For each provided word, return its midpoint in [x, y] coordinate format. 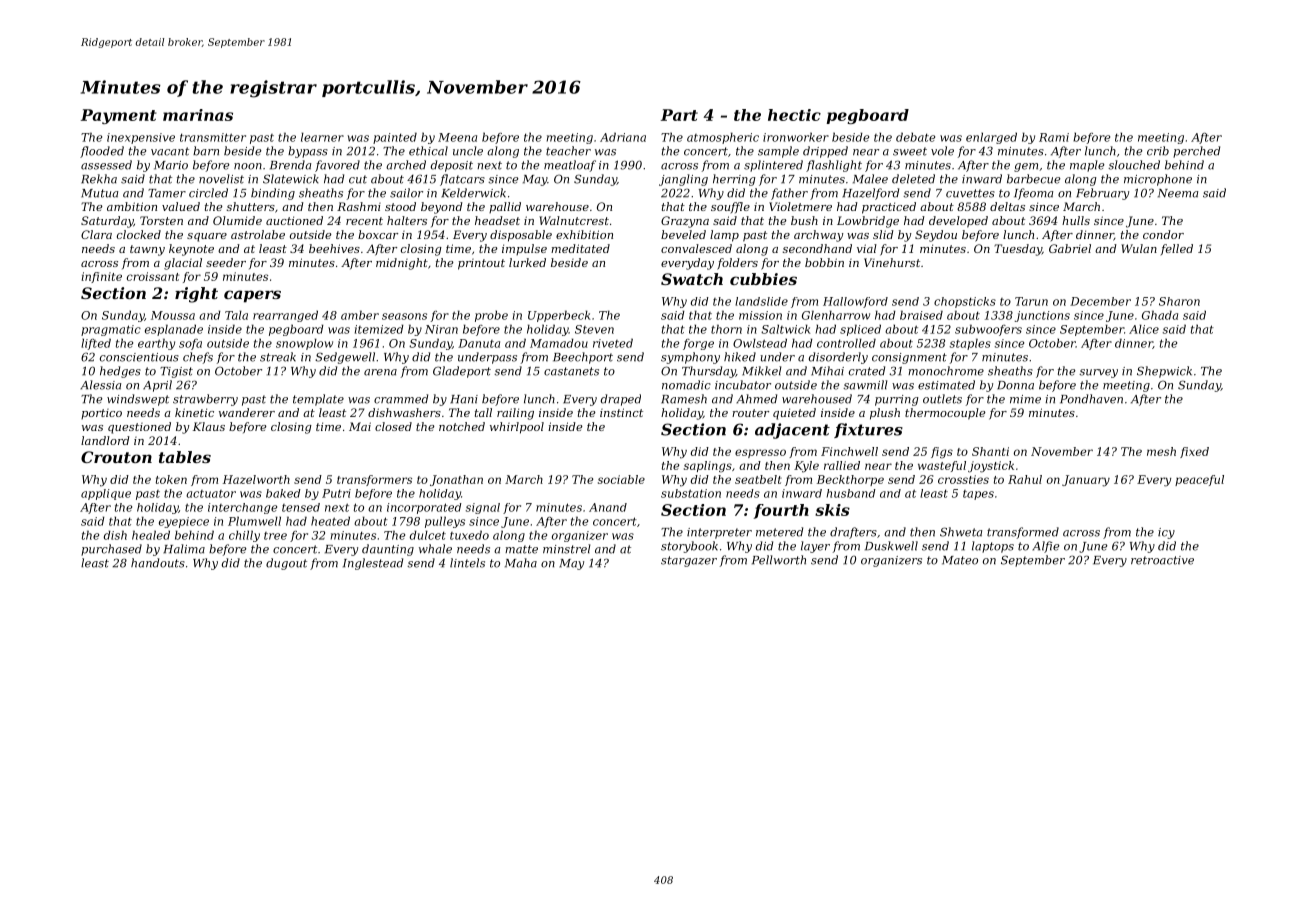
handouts [158, 563]
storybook [689, 547]
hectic [794, 115]
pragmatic [111, 330]
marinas [198, 115]
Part [679, 115]
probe [491, 316]
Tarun [1031, 301]
